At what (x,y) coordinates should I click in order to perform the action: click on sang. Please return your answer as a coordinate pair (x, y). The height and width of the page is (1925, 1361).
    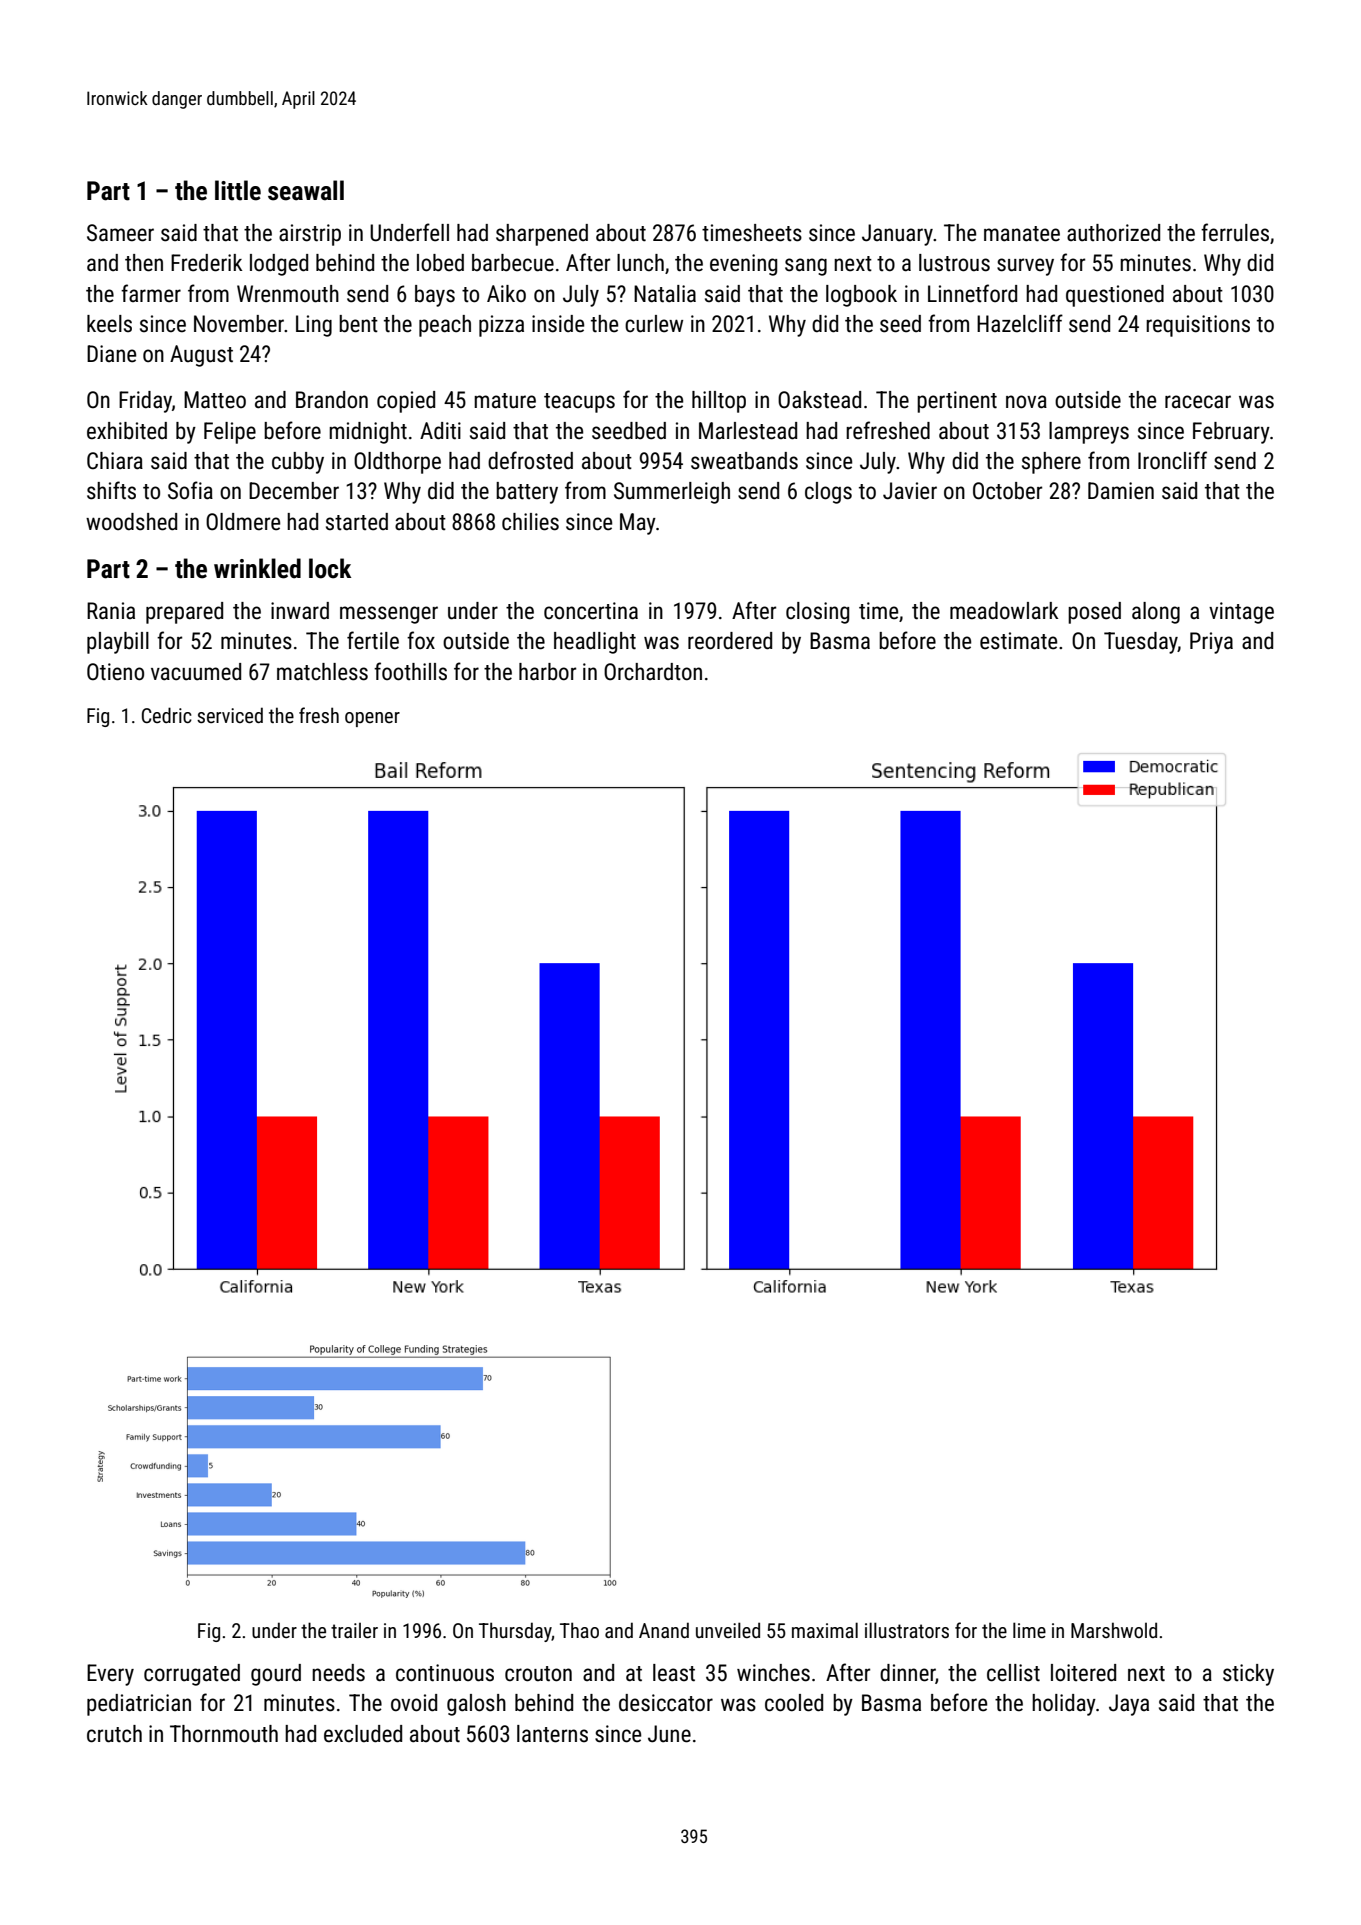
    Looking at the image, I should click on (806, 267).
